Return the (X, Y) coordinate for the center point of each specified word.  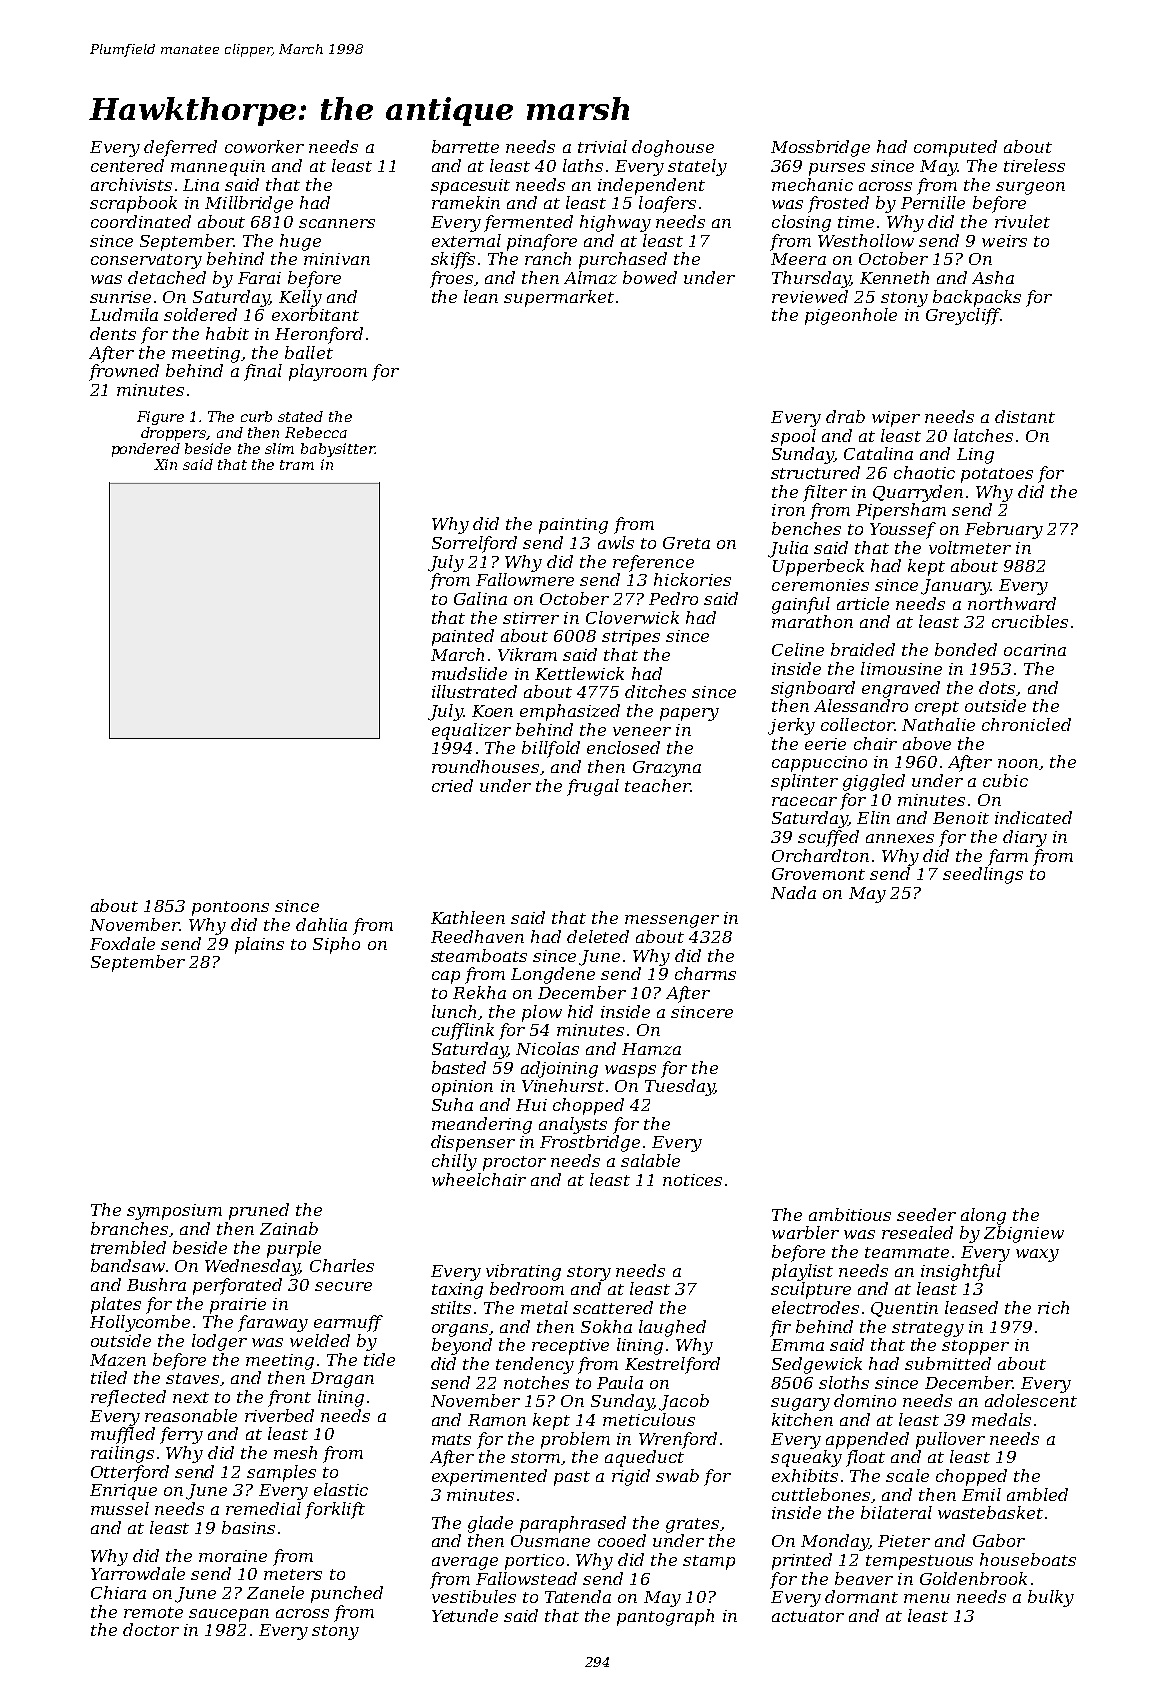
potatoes (997, 475)
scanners (337, 223)
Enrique (123, 1492)
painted (463, 637)
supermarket (559, 298)
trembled (128, 1247)
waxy (1037, 1255)
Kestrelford (672, 1365)
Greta (686, 543)
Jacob (684, 1402)
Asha (993, 277)
